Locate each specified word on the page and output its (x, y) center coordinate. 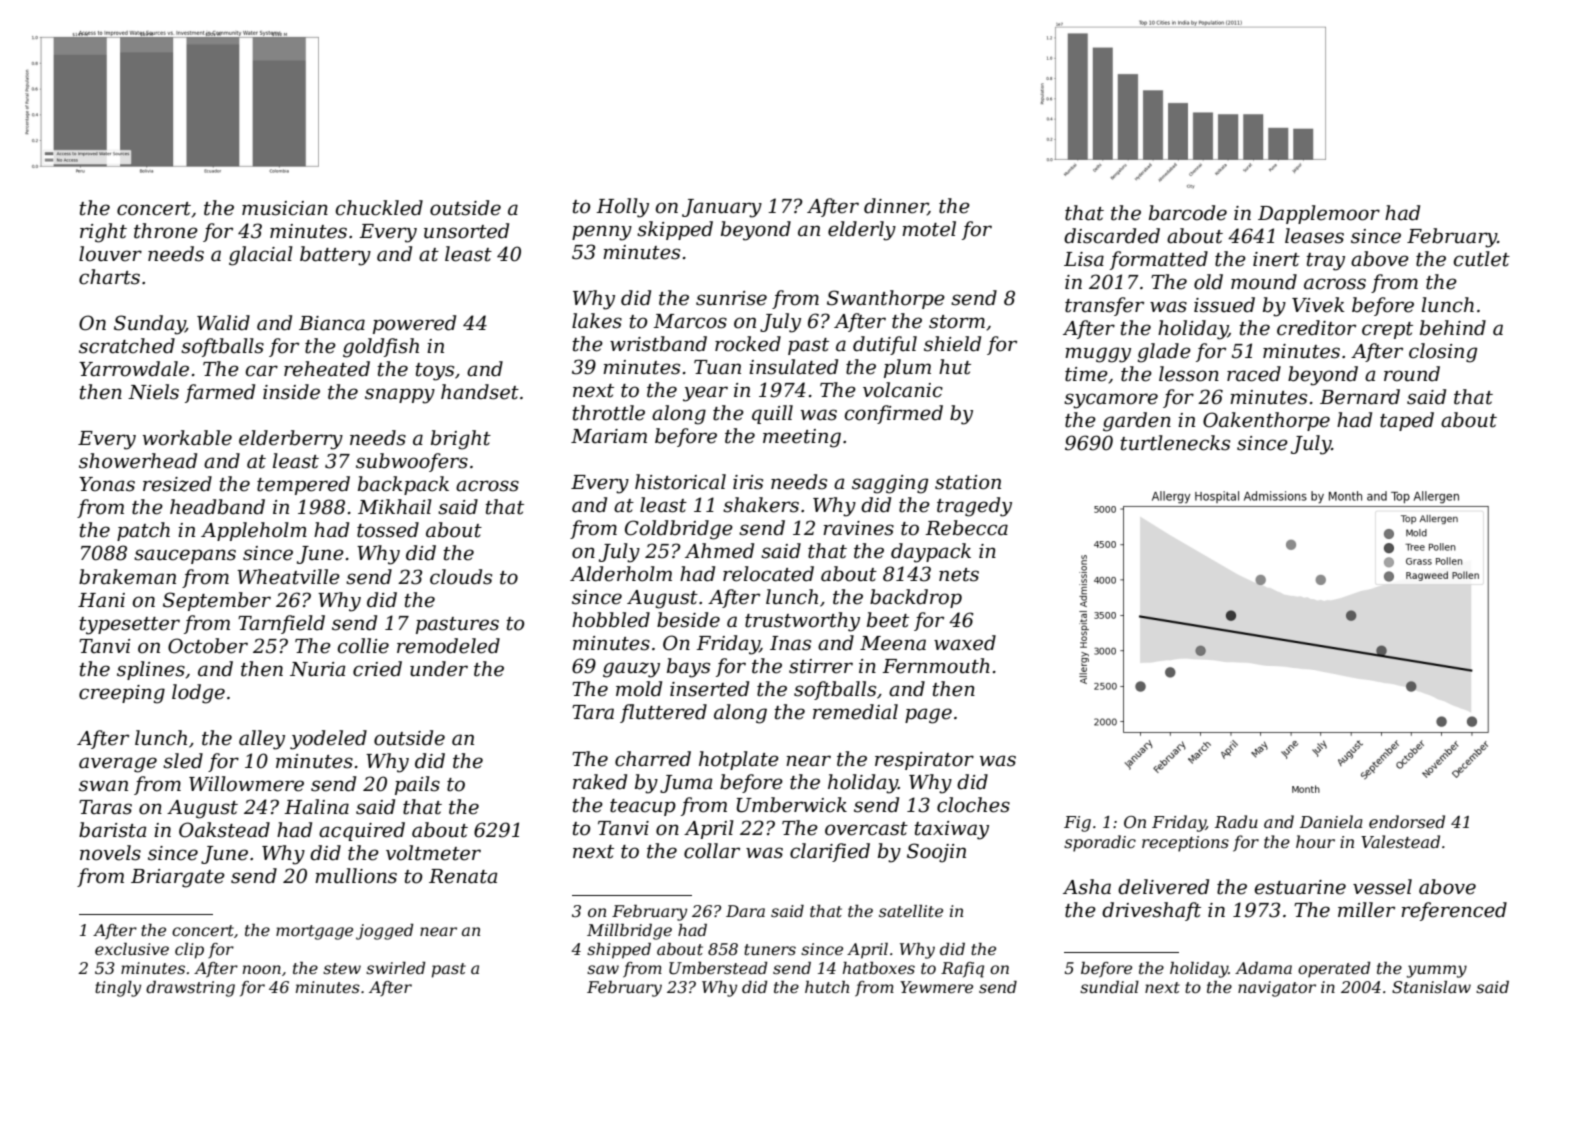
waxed (965, 643)
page (928, 716)
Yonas (107, 484)
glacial (261, 256)
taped (1407, 421)
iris (748, 482)
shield (952, 344)
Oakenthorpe (1266, 421)
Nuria (317, 669)
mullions (356, 876)
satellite (911, 911)
